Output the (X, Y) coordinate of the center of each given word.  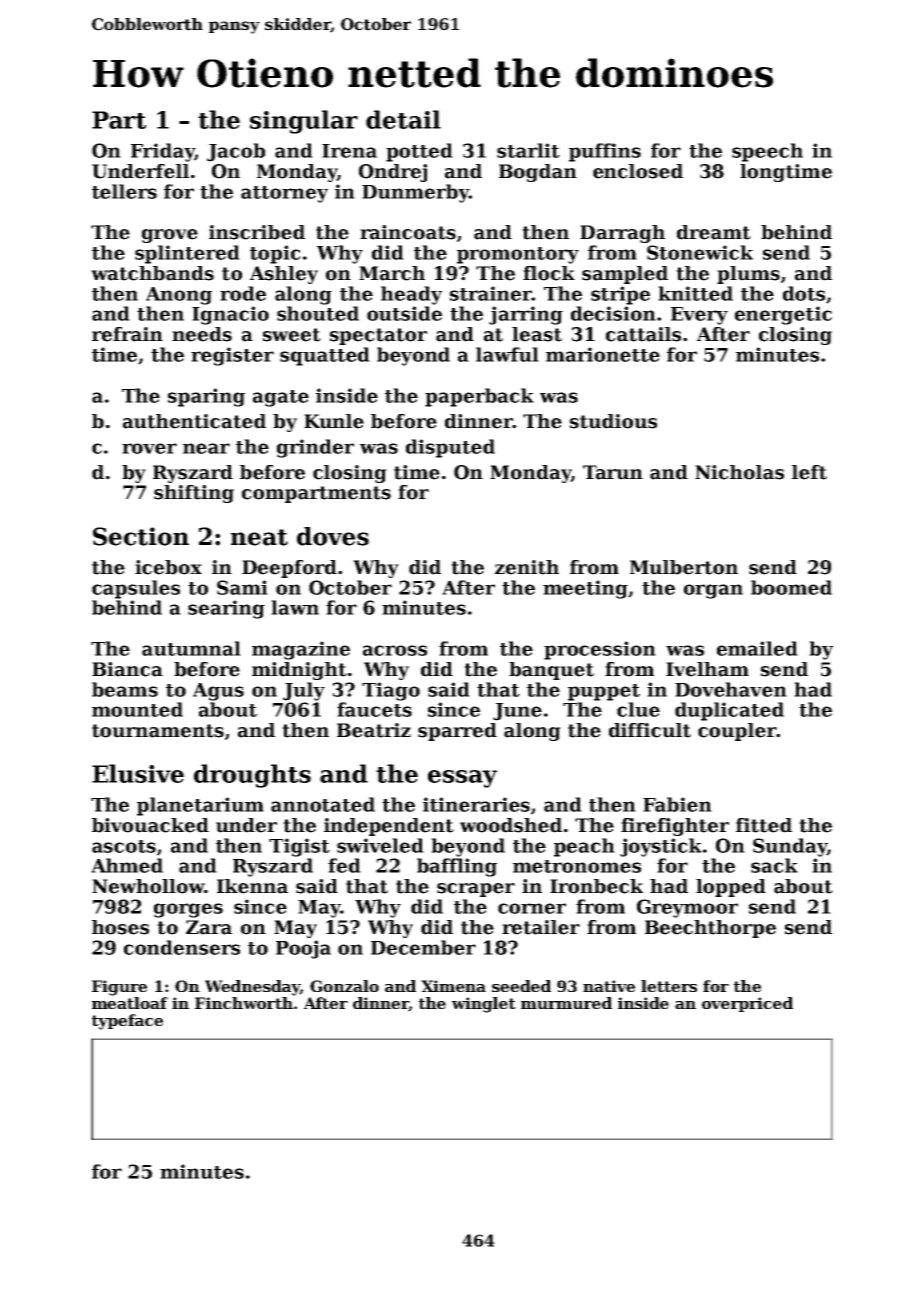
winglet (484, 1005)
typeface (127, 1022)
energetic (783, 315)
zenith (527, 567)
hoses (120, 927)
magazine (301, 650)
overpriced (747, 1004)
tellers (124, 191)
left (809, 472)
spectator (378, 336)
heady (411, 295)
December (423, 947)
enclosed (638, 171)
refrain (127, 334)
